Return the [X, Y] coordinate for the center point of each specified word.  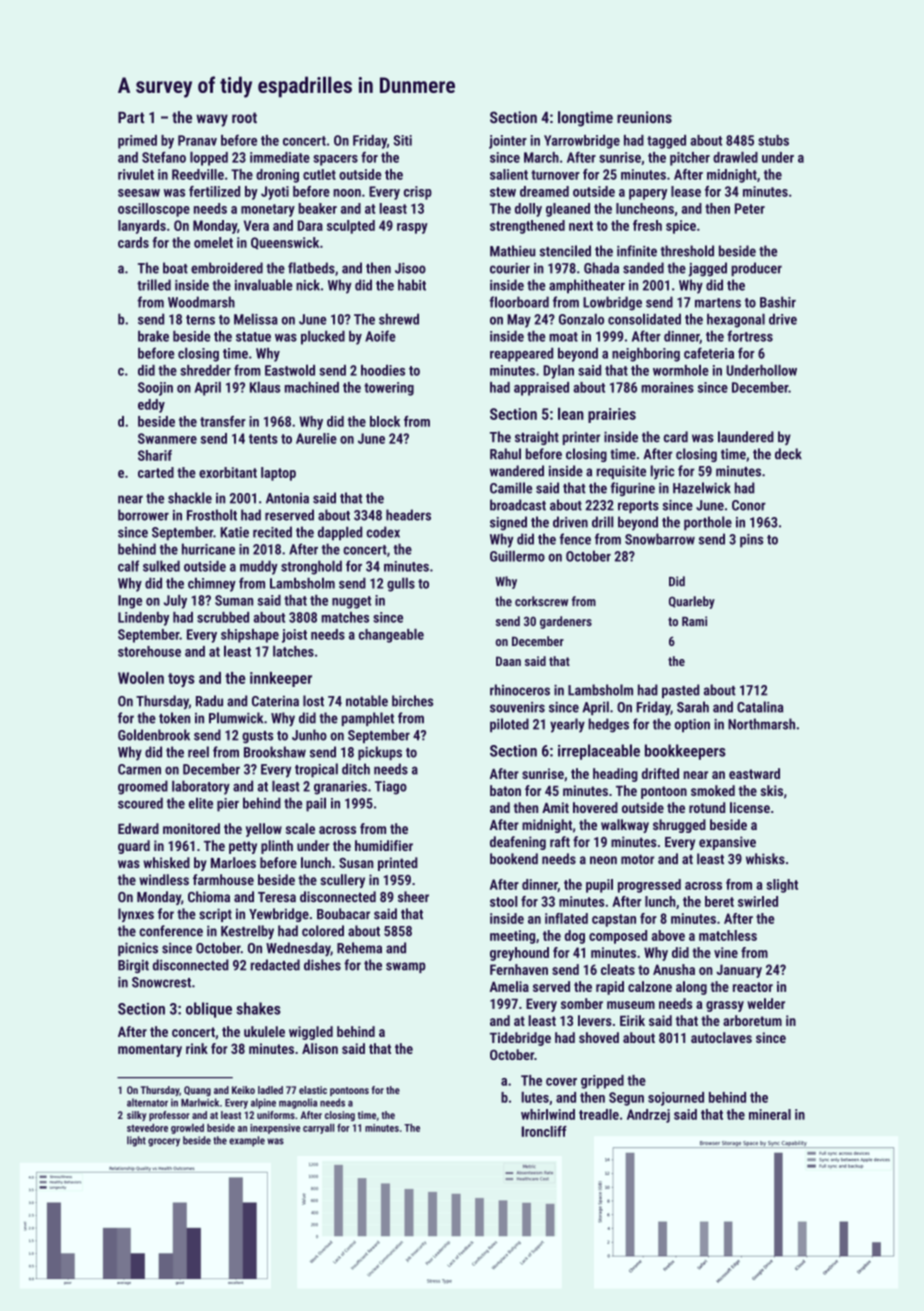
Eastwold [290, 370]
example [247, 1141]
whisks [765, 858]
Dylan [558, 372]
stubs [773, 140]
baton [505, 790]
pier [228, 805]
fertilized [214, 191]
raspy [412, 228]
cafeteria [709, 353]
